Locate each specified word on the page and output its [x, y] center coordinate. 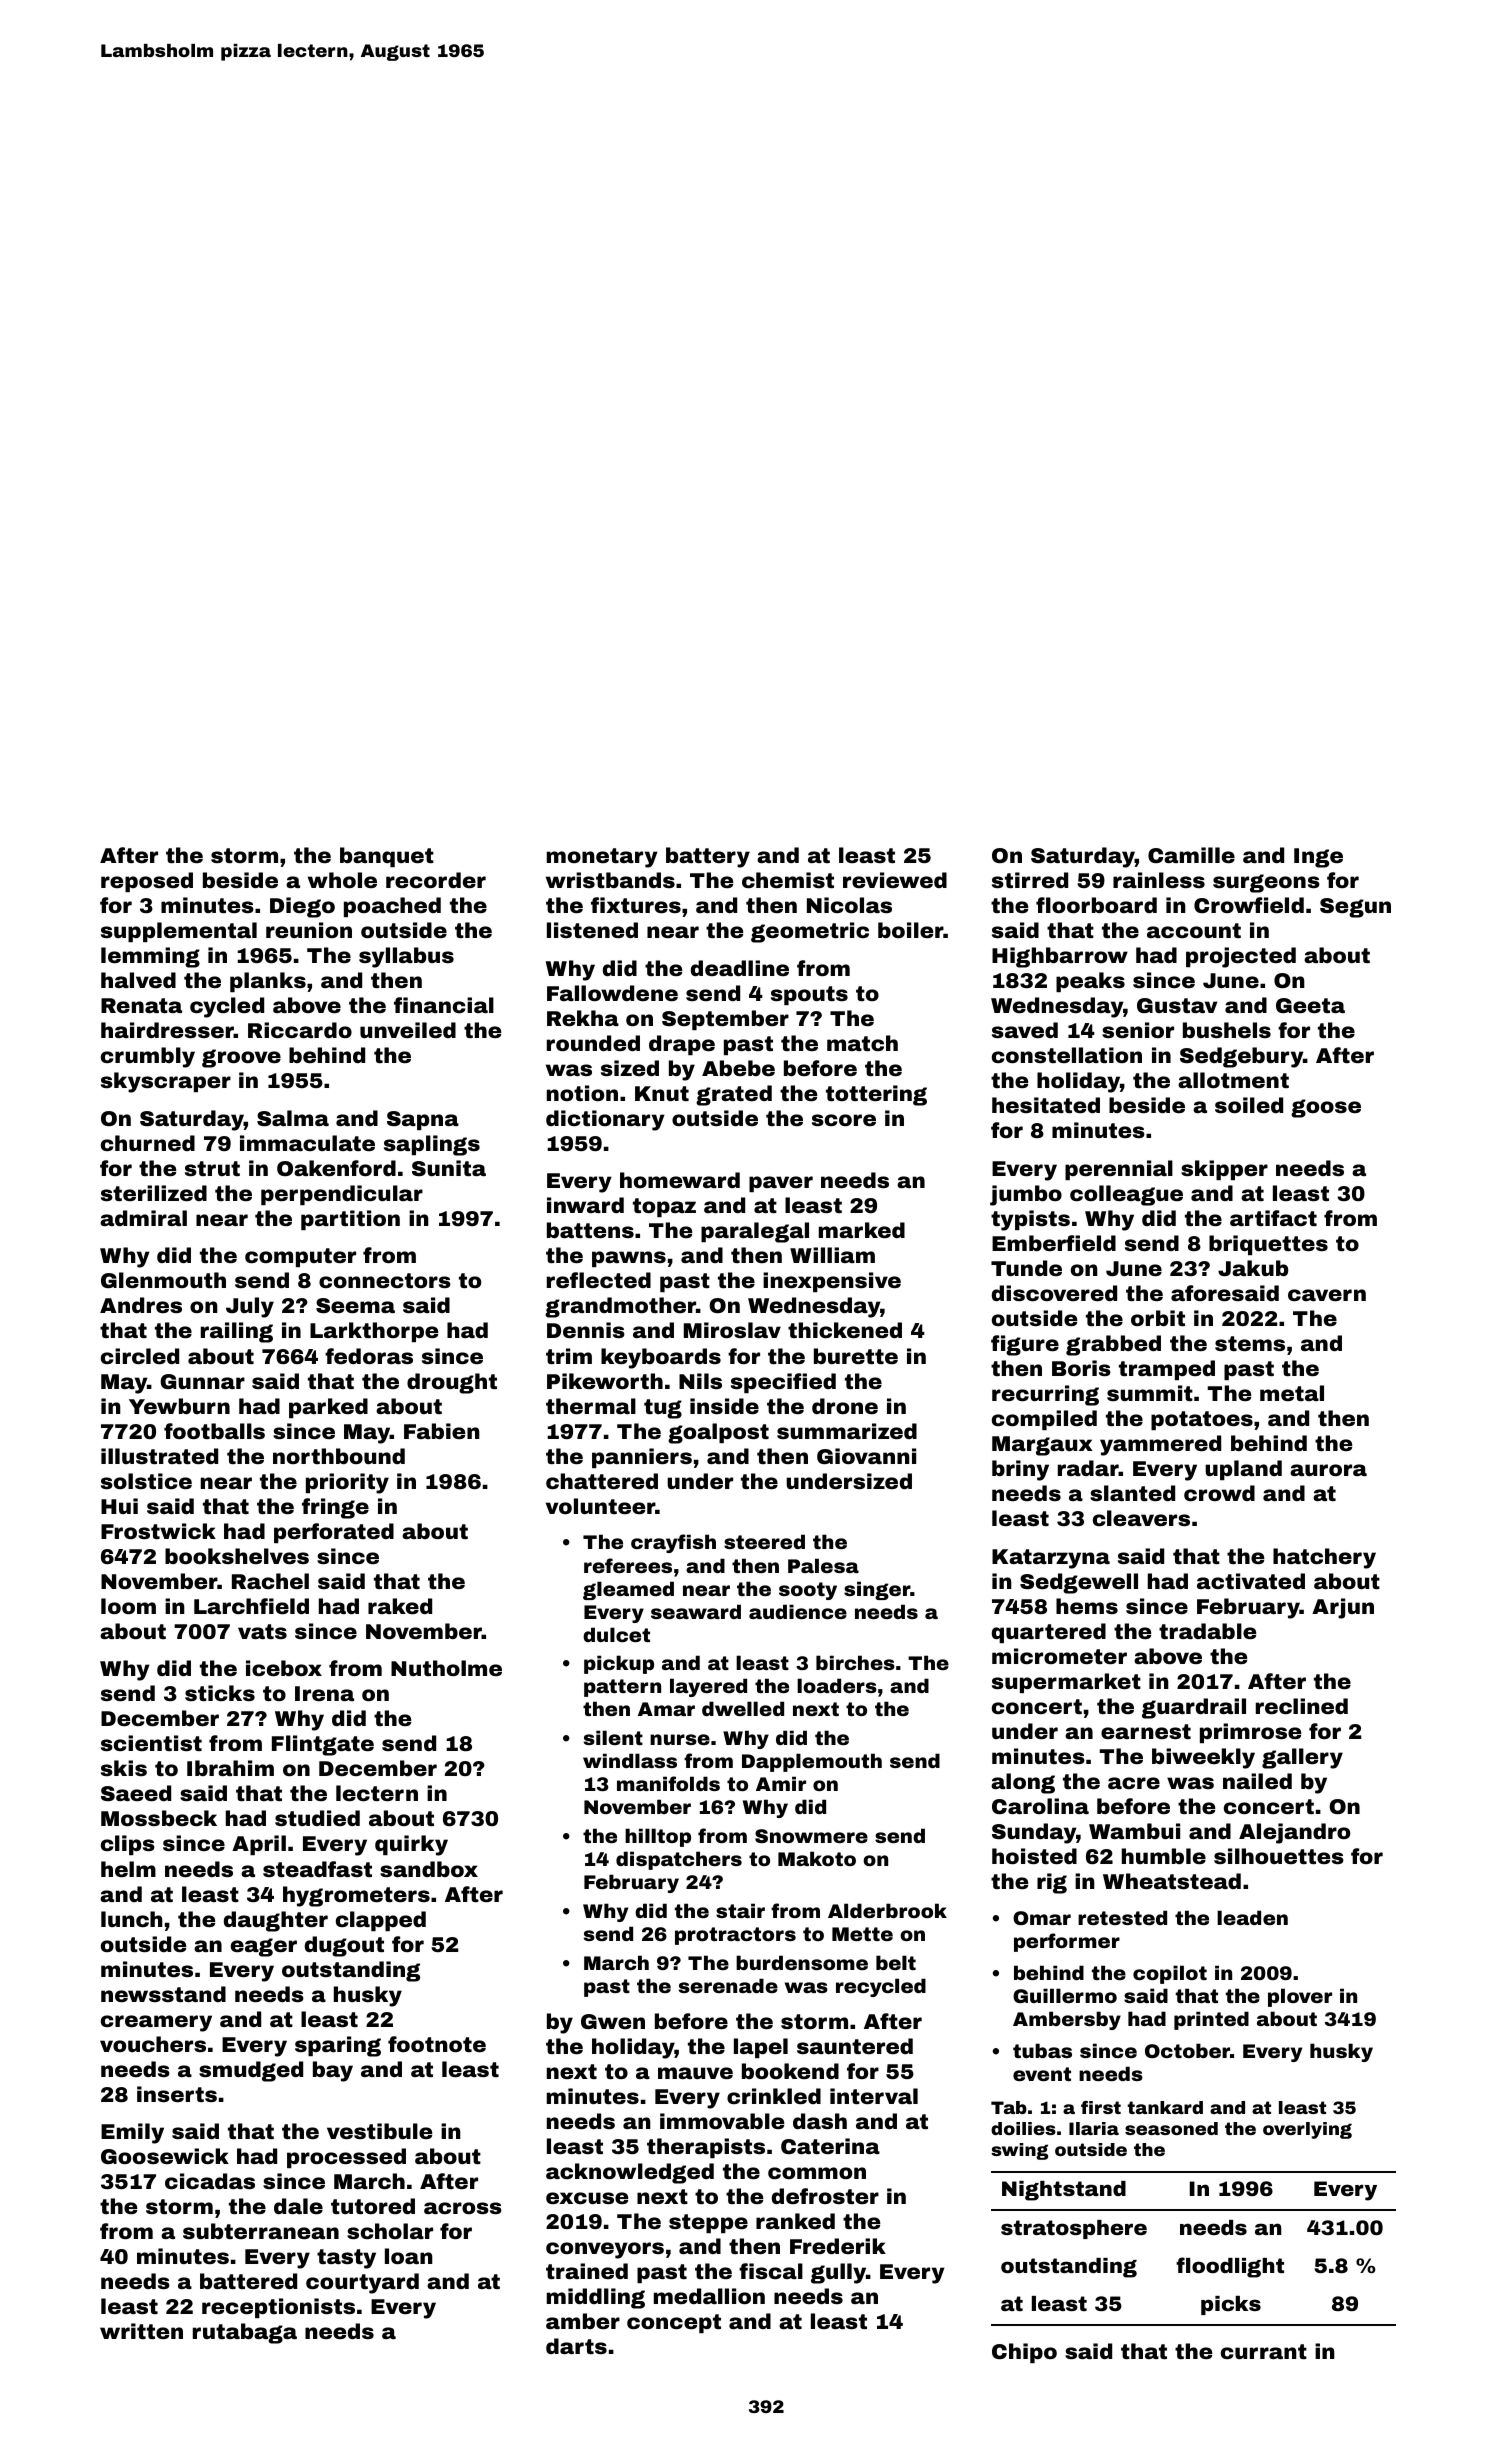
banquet [387, 857]
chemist [788, 880]
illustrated [159, 1456]
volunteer [600, 1506]
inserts [177, 2094]
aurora [1328, 1470]
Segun [1355, 908]
